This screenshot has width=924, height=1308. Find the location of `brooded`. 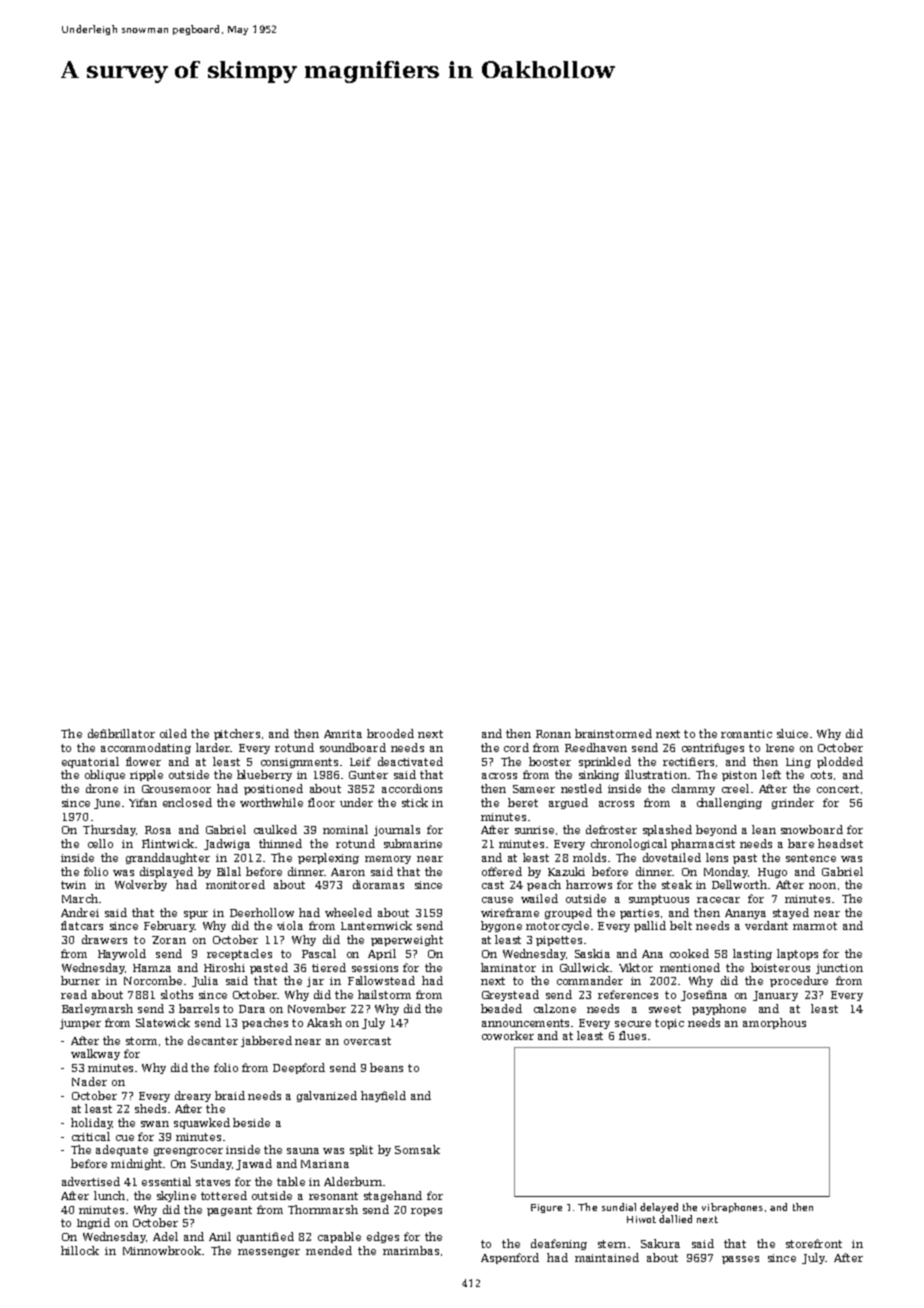

brooded is located at coordinates (390, 733).
